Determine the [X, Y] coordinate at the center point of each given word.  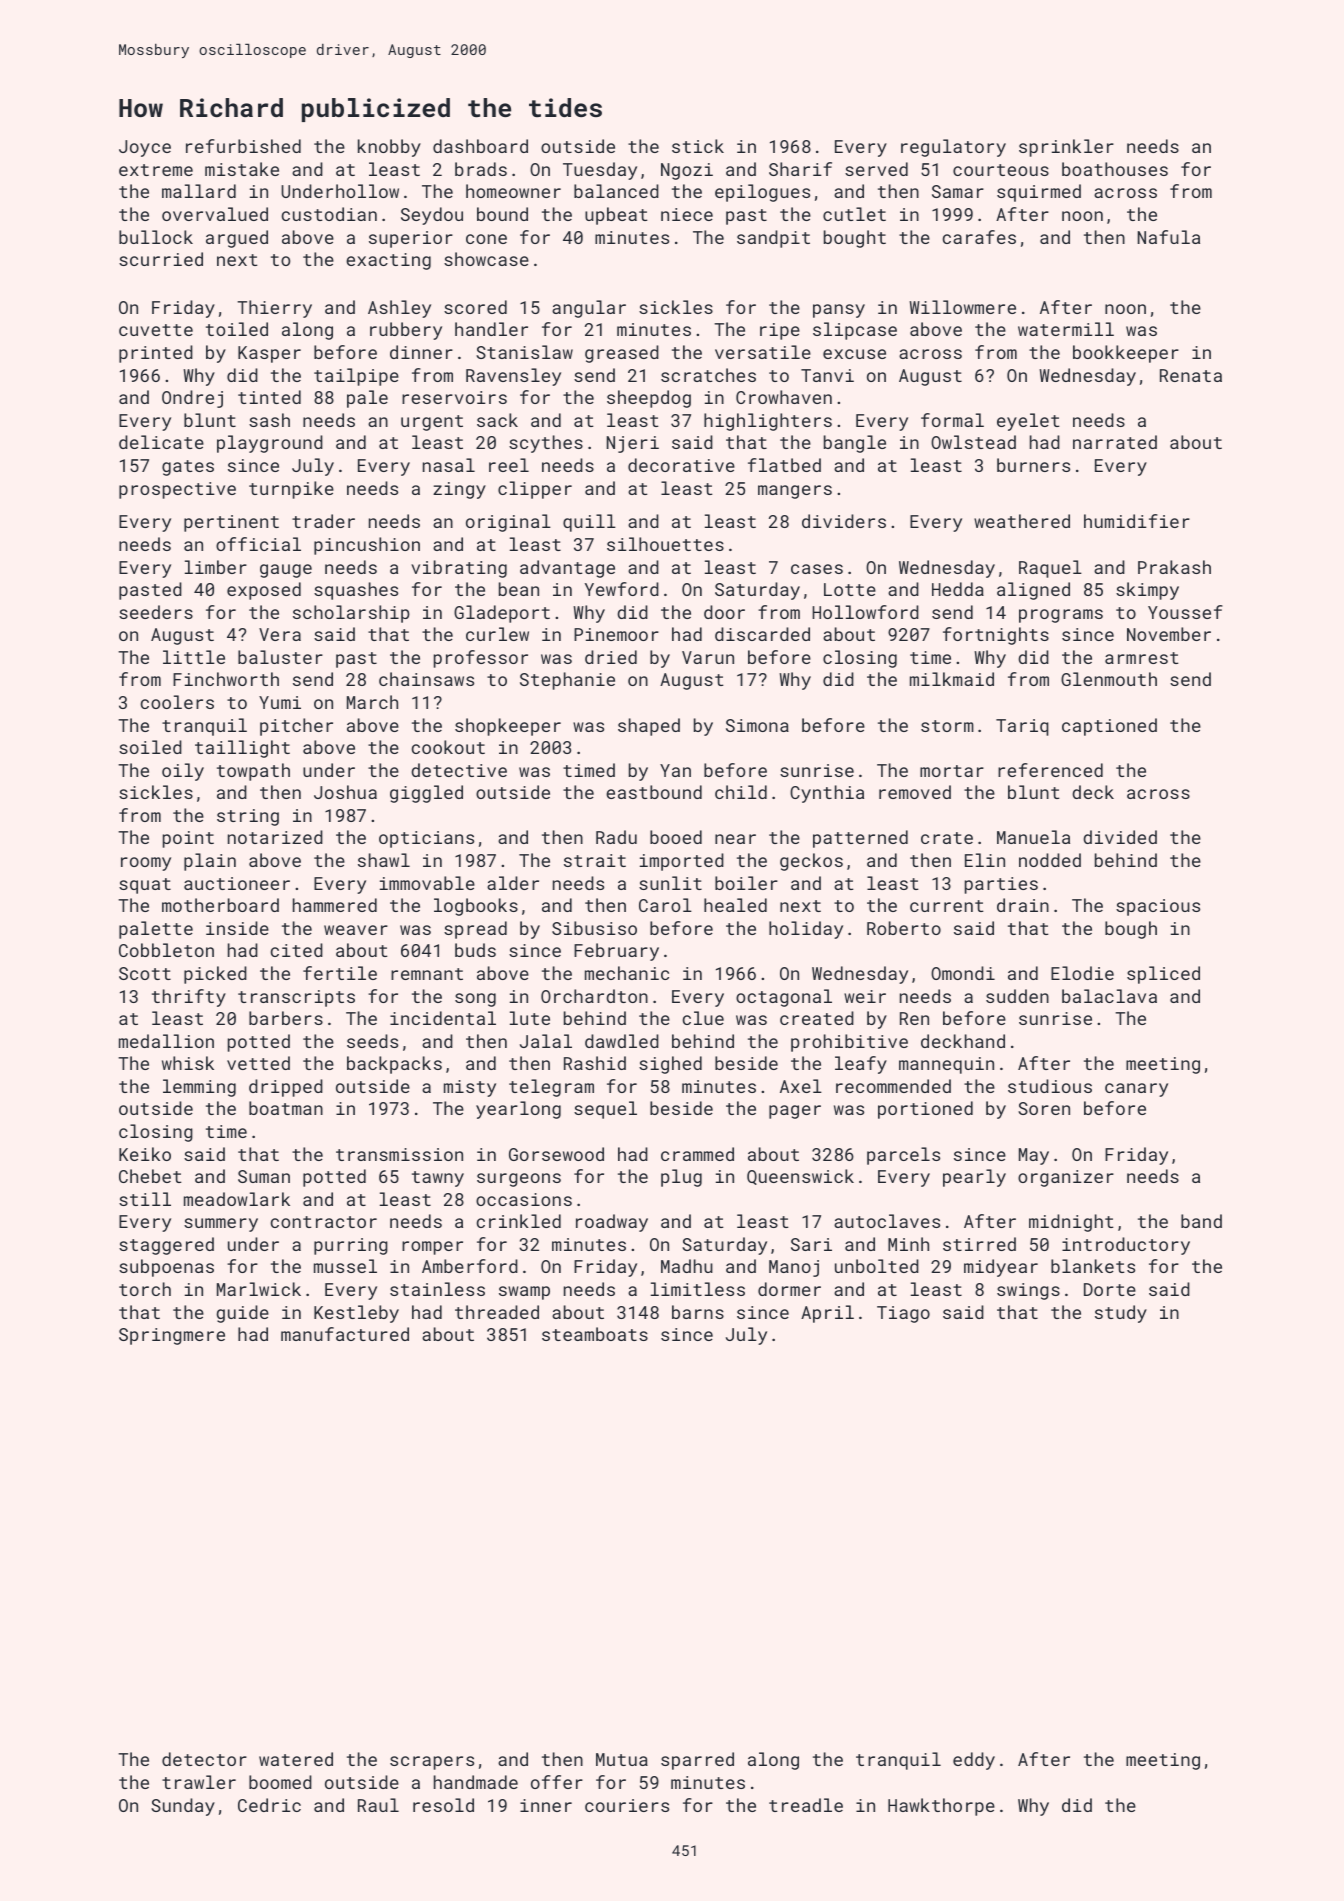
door [724, 612]
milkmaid [952, 679]
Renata [1191, 375]
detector [204, 1759]
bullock [156, 237]
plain [210, 862]
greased [622, 354]
